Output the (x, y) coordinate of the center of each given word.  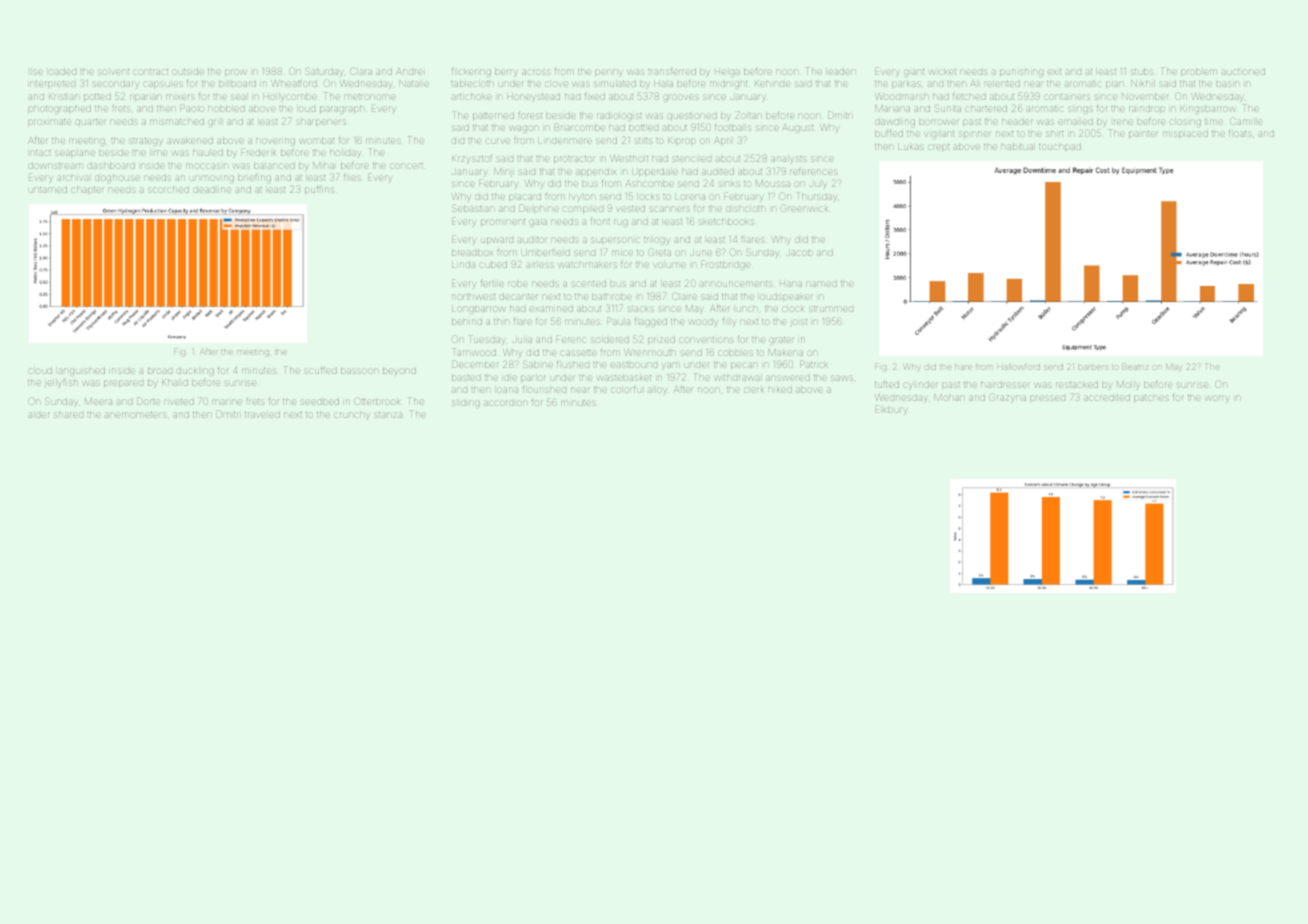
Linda (463, 265)
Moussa (773, 183)
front (600, 222)
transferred (672, 72)
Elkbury (891, 411)
